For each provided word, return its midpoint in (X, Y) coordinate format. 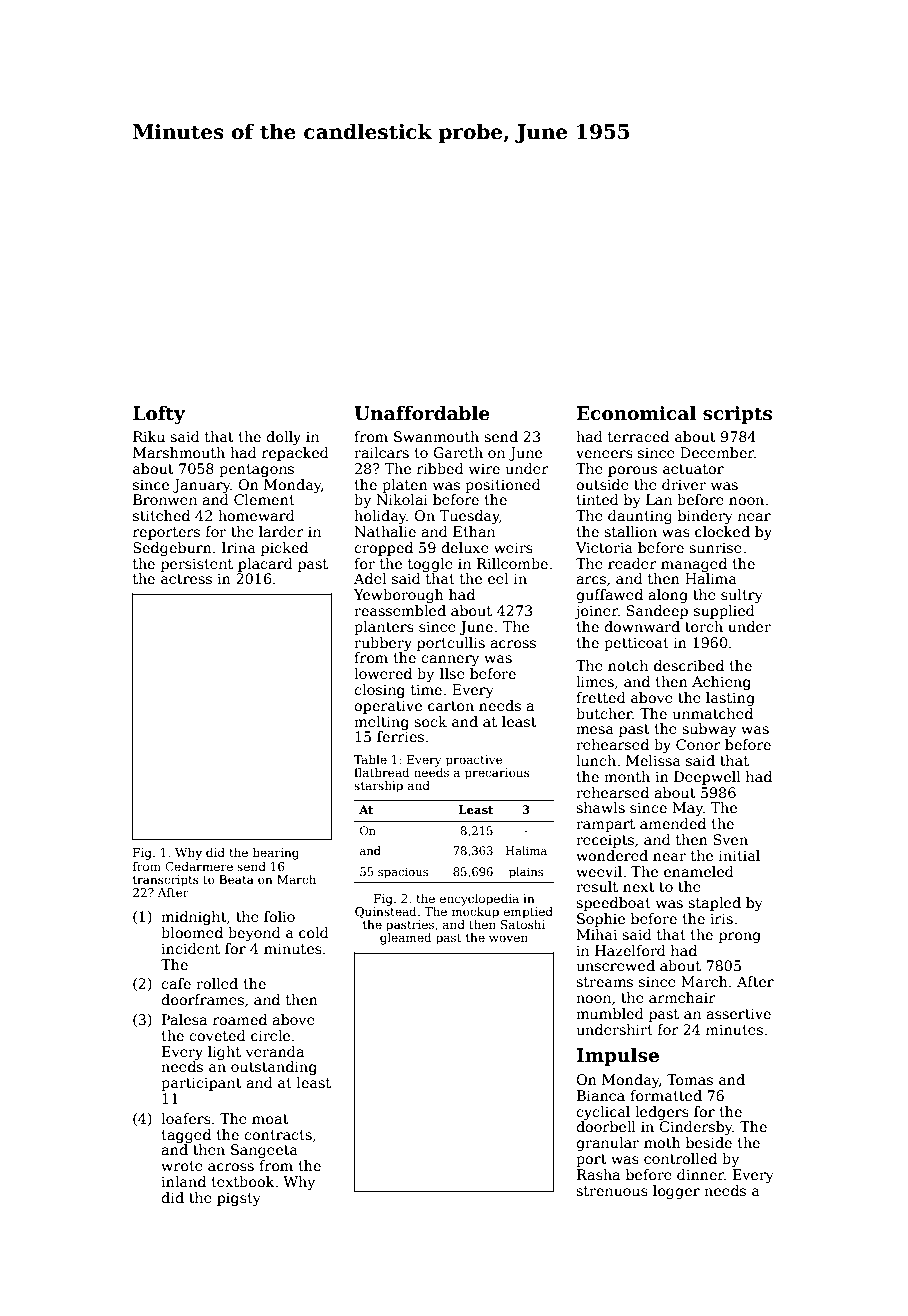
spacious (403, 873)
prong (740, 937)
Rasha (598, 1174)
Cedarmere (199, 866)
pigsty (239, 1199)
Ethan (474, 531)
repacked (295, 454)
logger (676, 1192)
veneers (604, 454)
